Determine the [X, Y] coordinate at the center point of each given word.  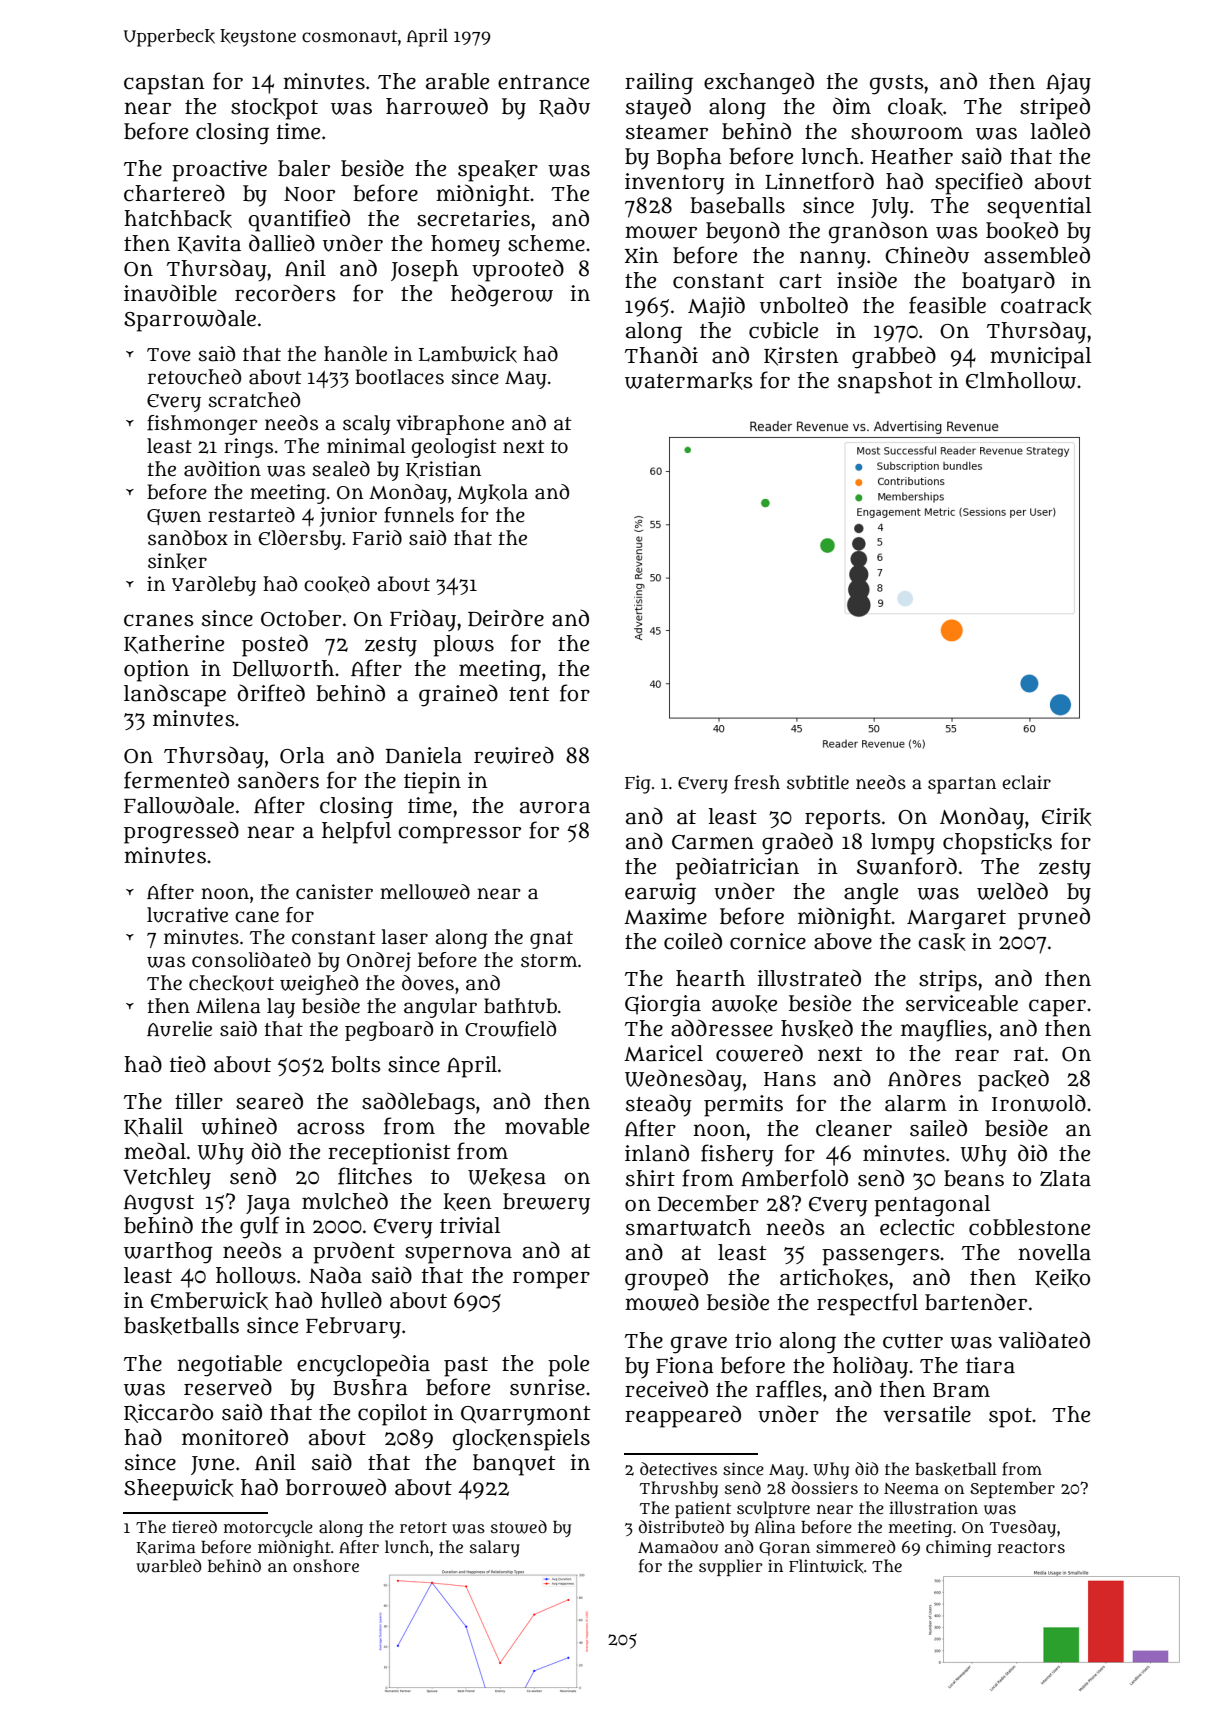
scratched [254, 400]
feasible [947, 305]
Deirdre [506, 618]
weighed [319, 985]
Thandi [661, 355]
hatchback [178, 219]
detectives [678, 1468]
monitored [235, 1437]
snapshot [885, 383]
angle [871, 894]
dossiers [825, 1487]
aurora [555, 808]
